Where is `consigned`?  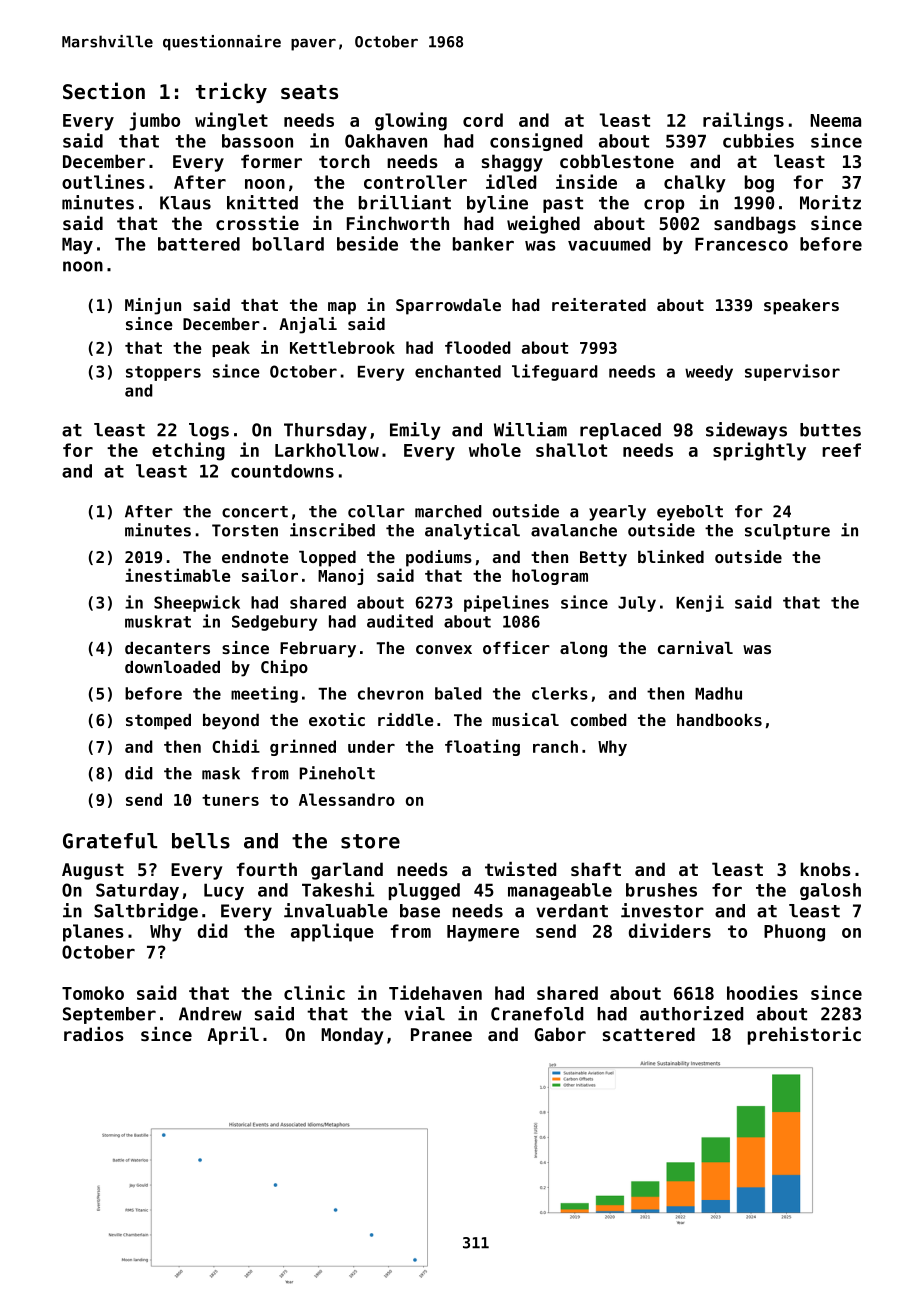 consigned is located at coordinates (536, 142).
